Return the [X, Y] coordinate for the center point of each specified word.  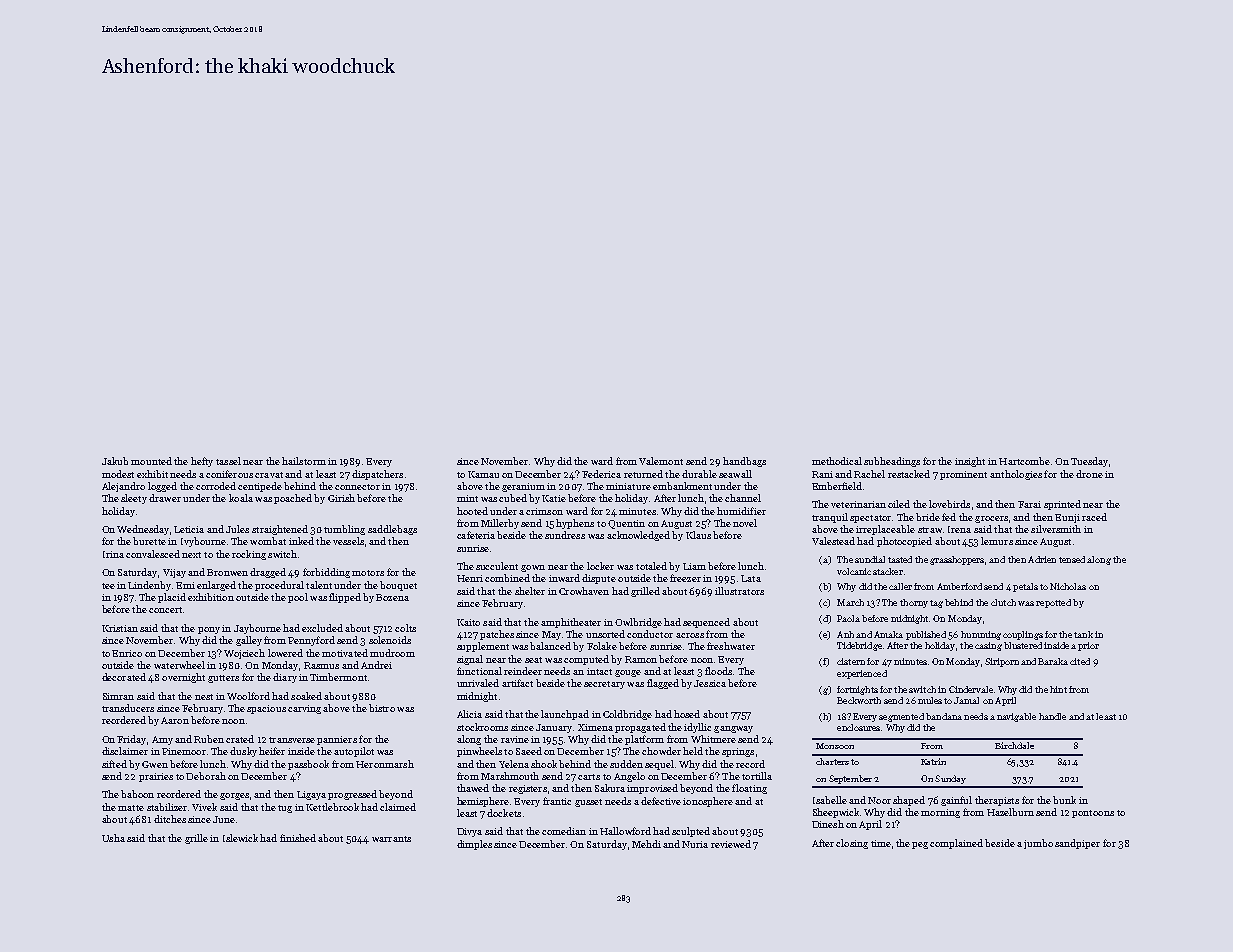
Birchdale [1014, 745]
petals [1025, 587]
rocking [249, 555]
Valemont [661, 461]
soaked [306, 696]
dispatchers [377, 475]
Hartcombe [1024, 461]
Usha [113, 838]
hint [1058, 689]
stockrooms [482, 727]
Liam [694, 566]
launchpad [565, 715]
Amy [162, 740]
